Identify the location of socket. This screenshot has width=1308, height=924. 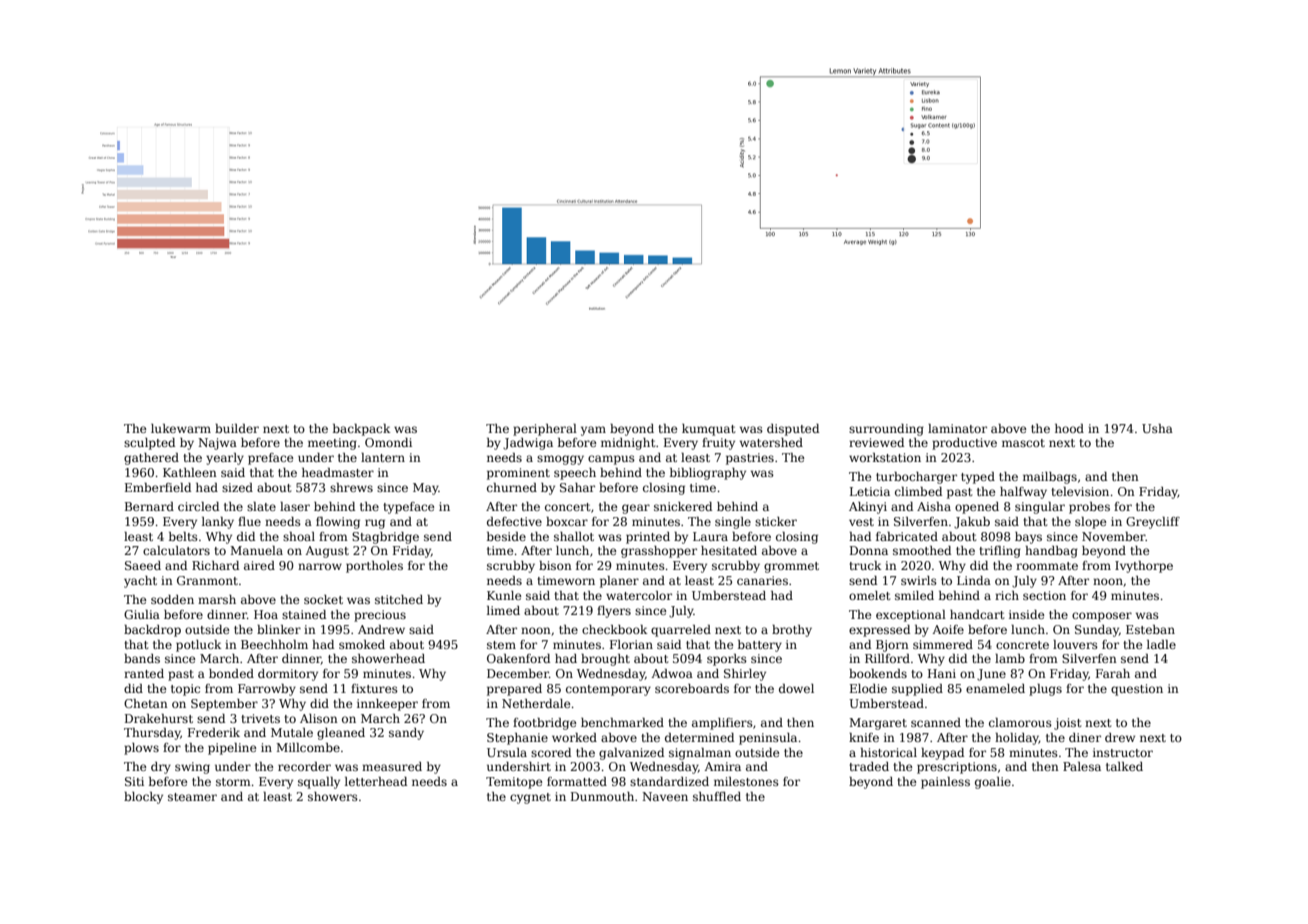
(323, 599).
